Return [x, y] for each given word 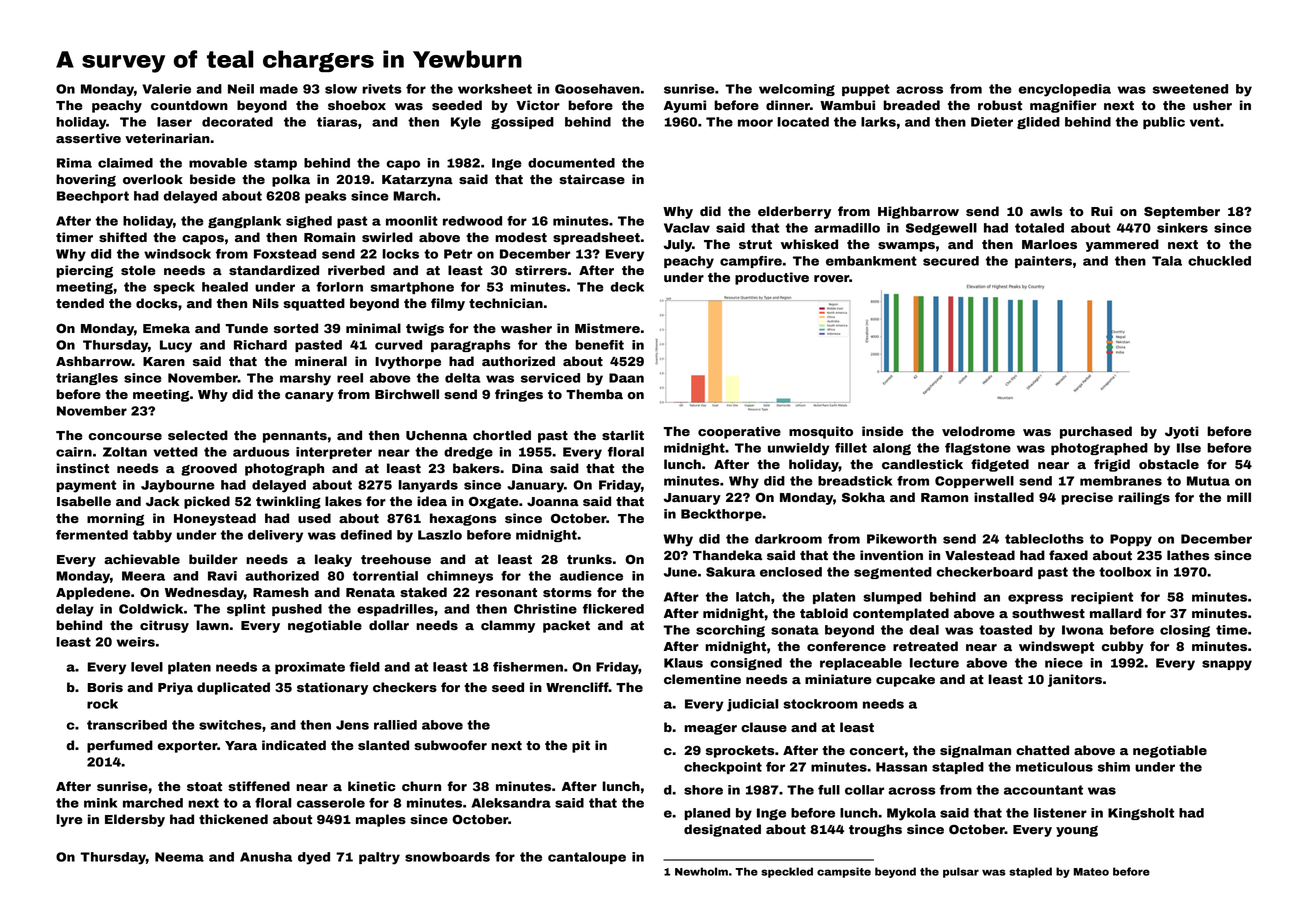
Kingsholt [1141, 814]
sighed [309, 222]
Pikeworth [902, 539]
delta [463, 378]
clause [764, 727]
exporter [187, 747]
